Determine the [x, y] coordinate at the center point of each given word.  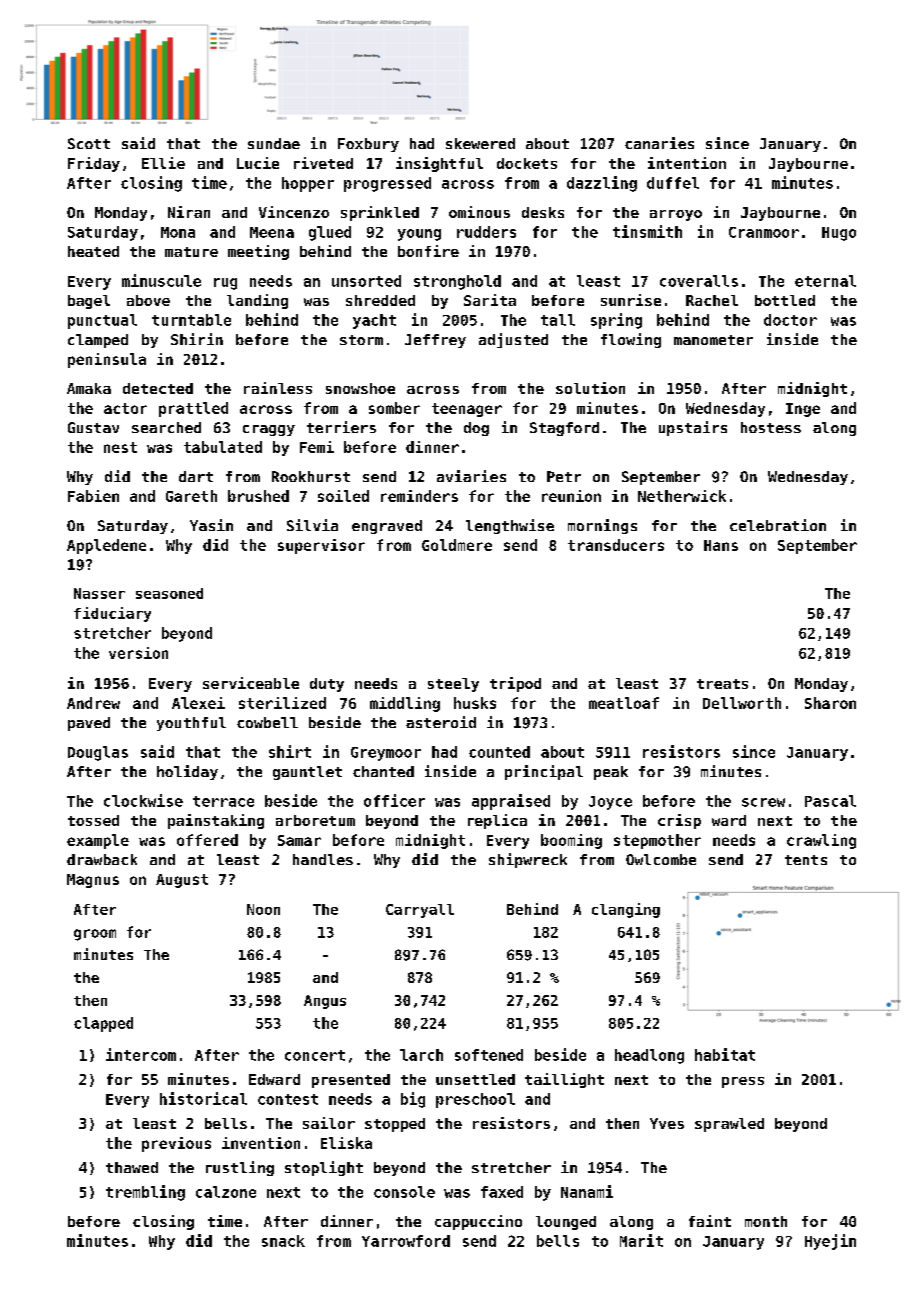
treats [722, 684]
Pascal [830, 801]
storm [361, 340]
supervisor [321, 546]
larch [421, 1055]
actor [125, 408]
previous [176, 1144]
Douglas [98, 753]
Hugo [839, 234]
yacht [374, 321]
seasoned [169, 593]
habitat [725, 1054]
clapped [103, 1024]
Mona [178, 232]
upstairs [693, 428]
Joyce [610, 803]
